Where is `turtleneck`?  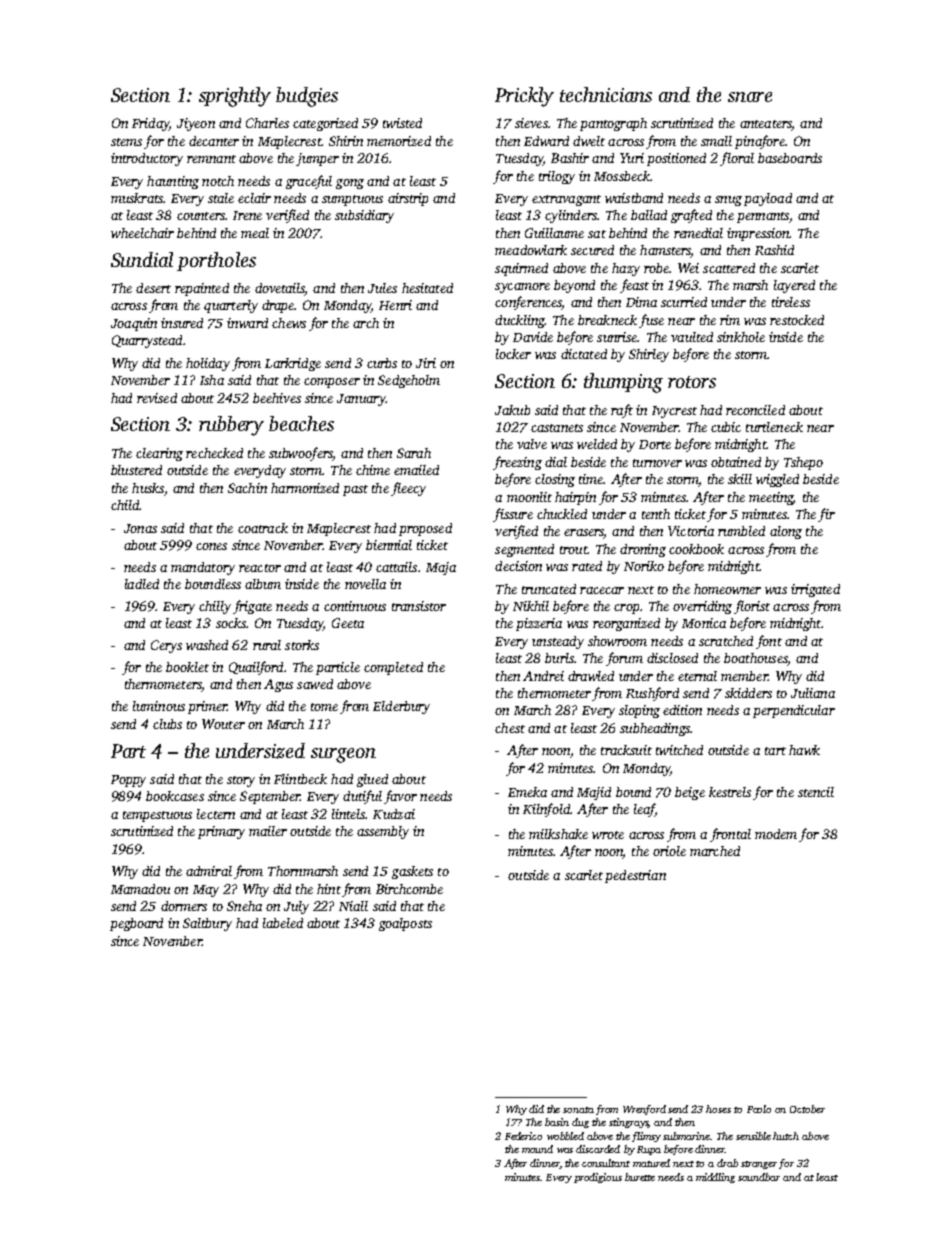
turtleneck is located at coordinates (774, 427).
